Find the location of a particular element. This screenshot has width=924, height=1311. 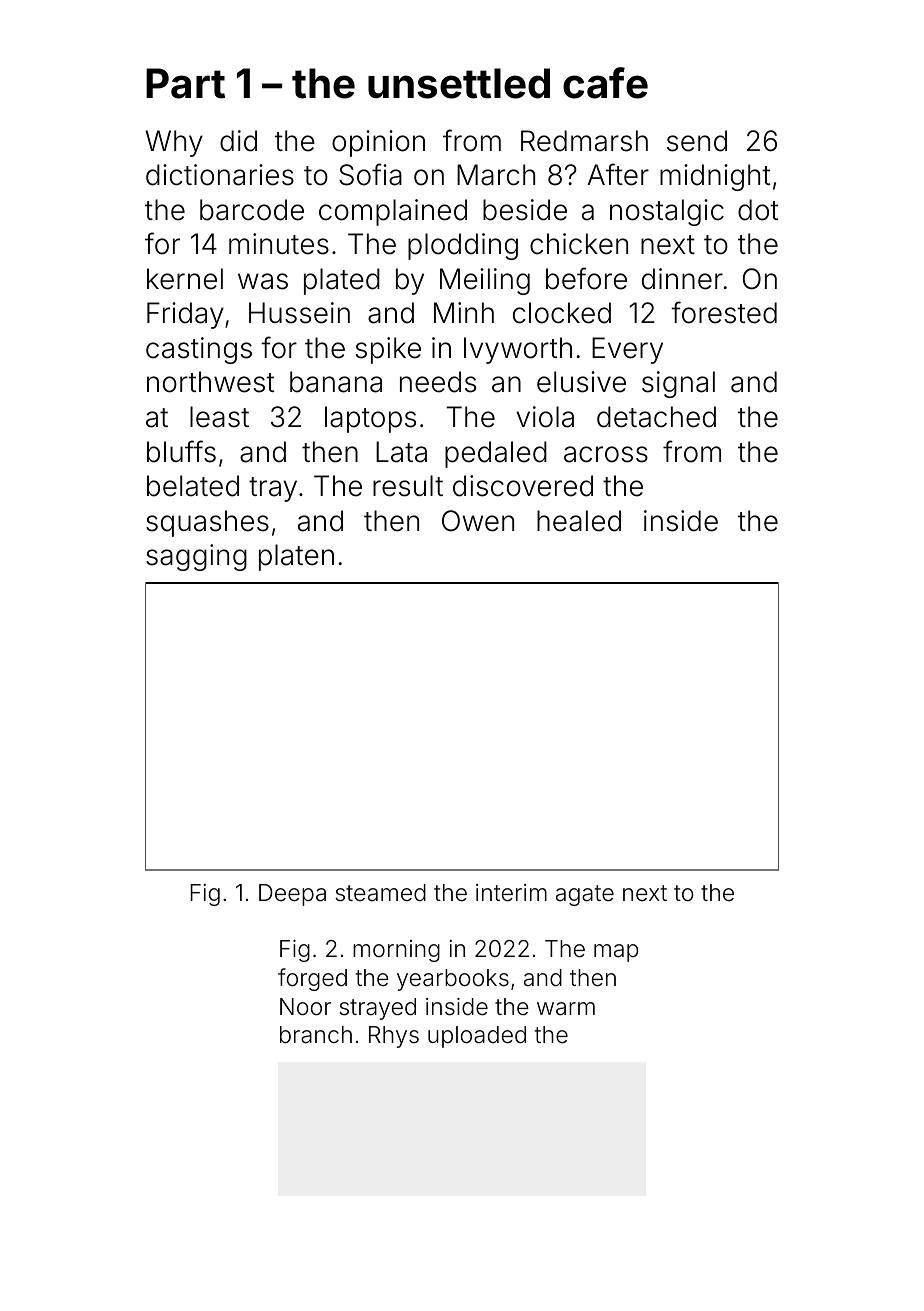

midnight is located at coordinates (715, 177).
